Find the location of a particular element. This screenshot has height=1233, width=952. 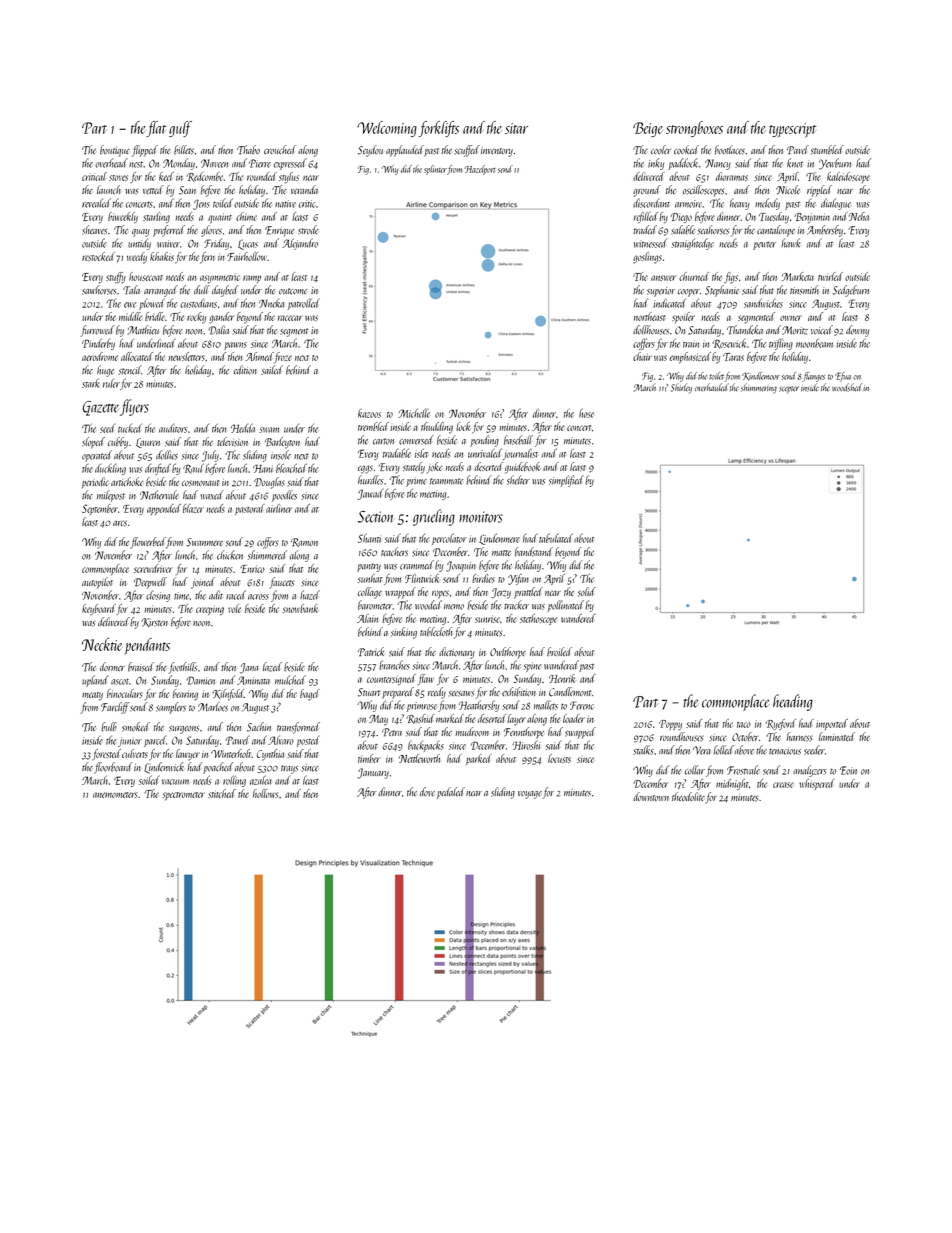

heading is located at coordinates (793, 702).
